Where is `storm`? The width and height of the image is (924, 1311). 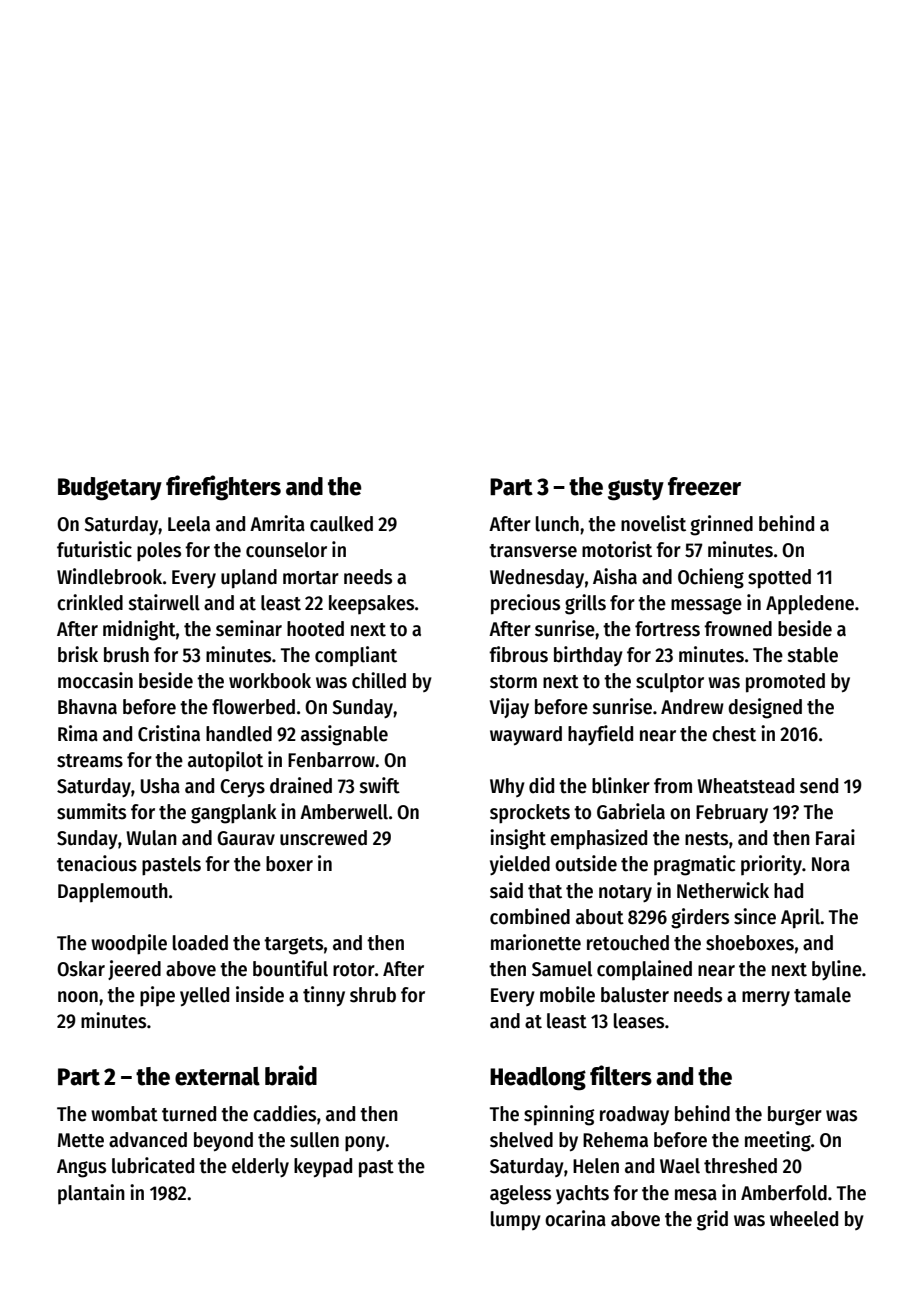 storm is located at coordinates (513, 682).
